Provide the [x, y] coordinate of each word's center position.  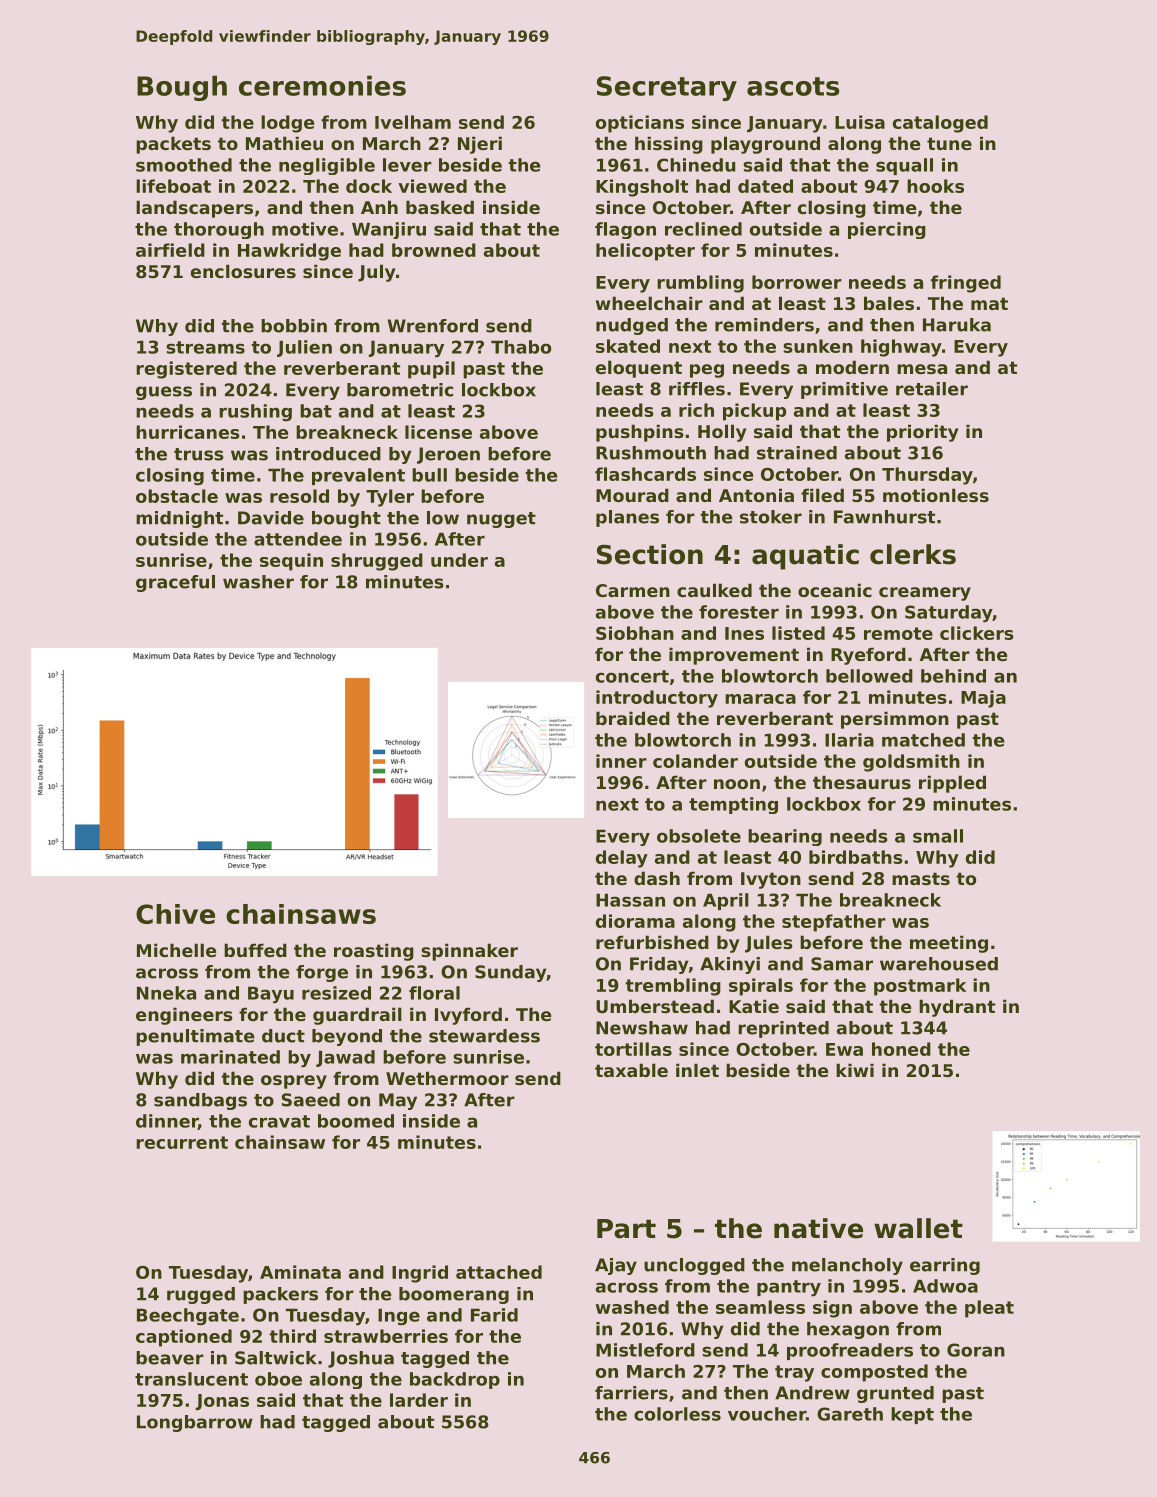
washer [258, 582]
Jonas [222, 1402]
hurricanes [188, 432]
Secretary [667, 88]
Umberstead [655, 1006]
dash [657, 878]
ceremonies [322, 85]
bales [889, 303]
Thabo [521, 347]
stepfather [834, 923]
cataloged [940, 124]
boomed [356, 1121]
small [938, 836]
